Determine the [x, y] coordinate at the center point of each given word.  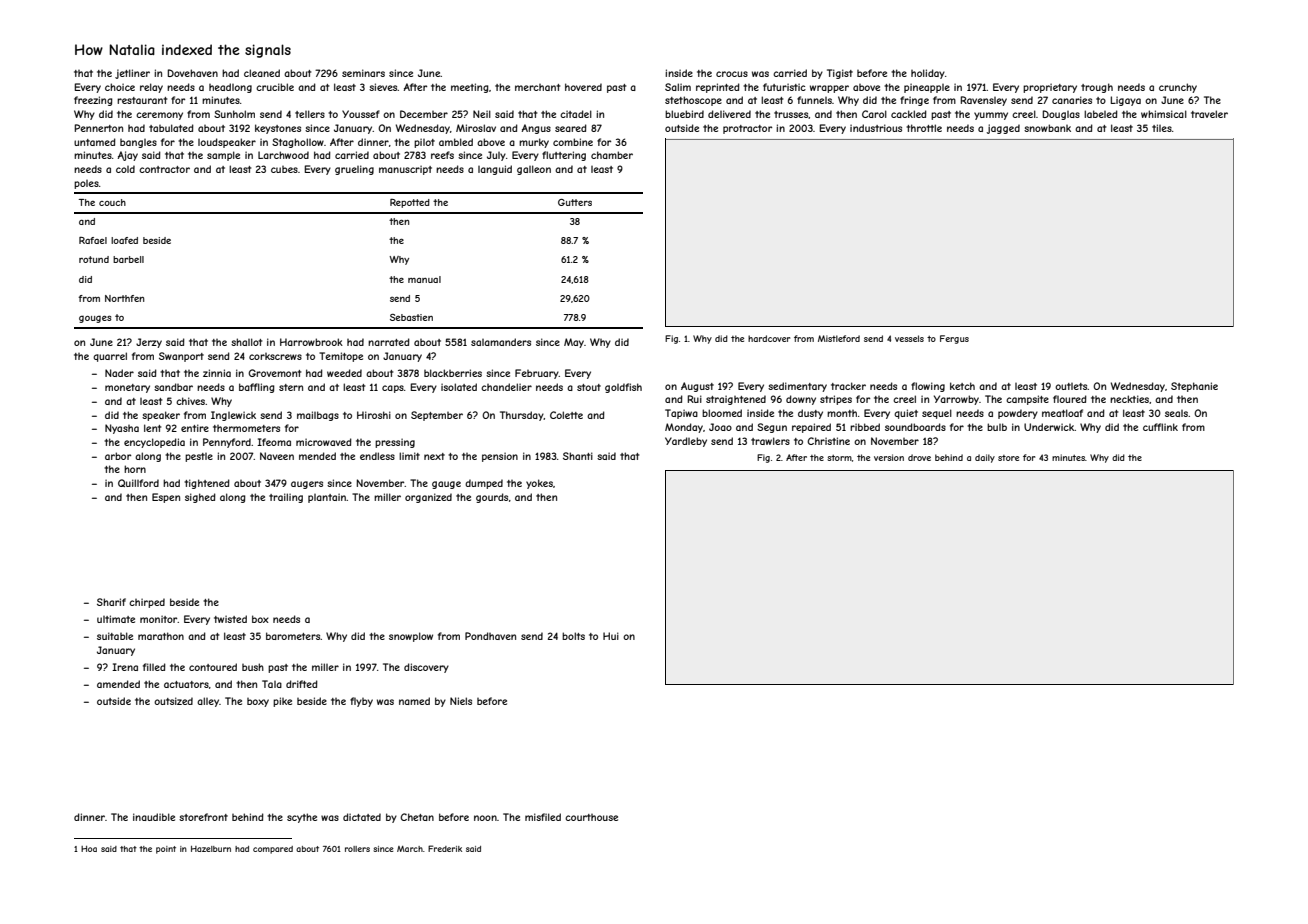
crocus [732, 74]
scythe [302, 818]
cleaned [262, 73]
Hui [611, 636]
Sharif [111, 602]
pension [500, 457]
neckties [1129, 399]
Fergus [954, 339]
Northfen [125, 298]
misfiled [543, 817]
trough [1097, 88]
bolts [573, 636]
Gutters [575, 202]
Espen [166, 498]
